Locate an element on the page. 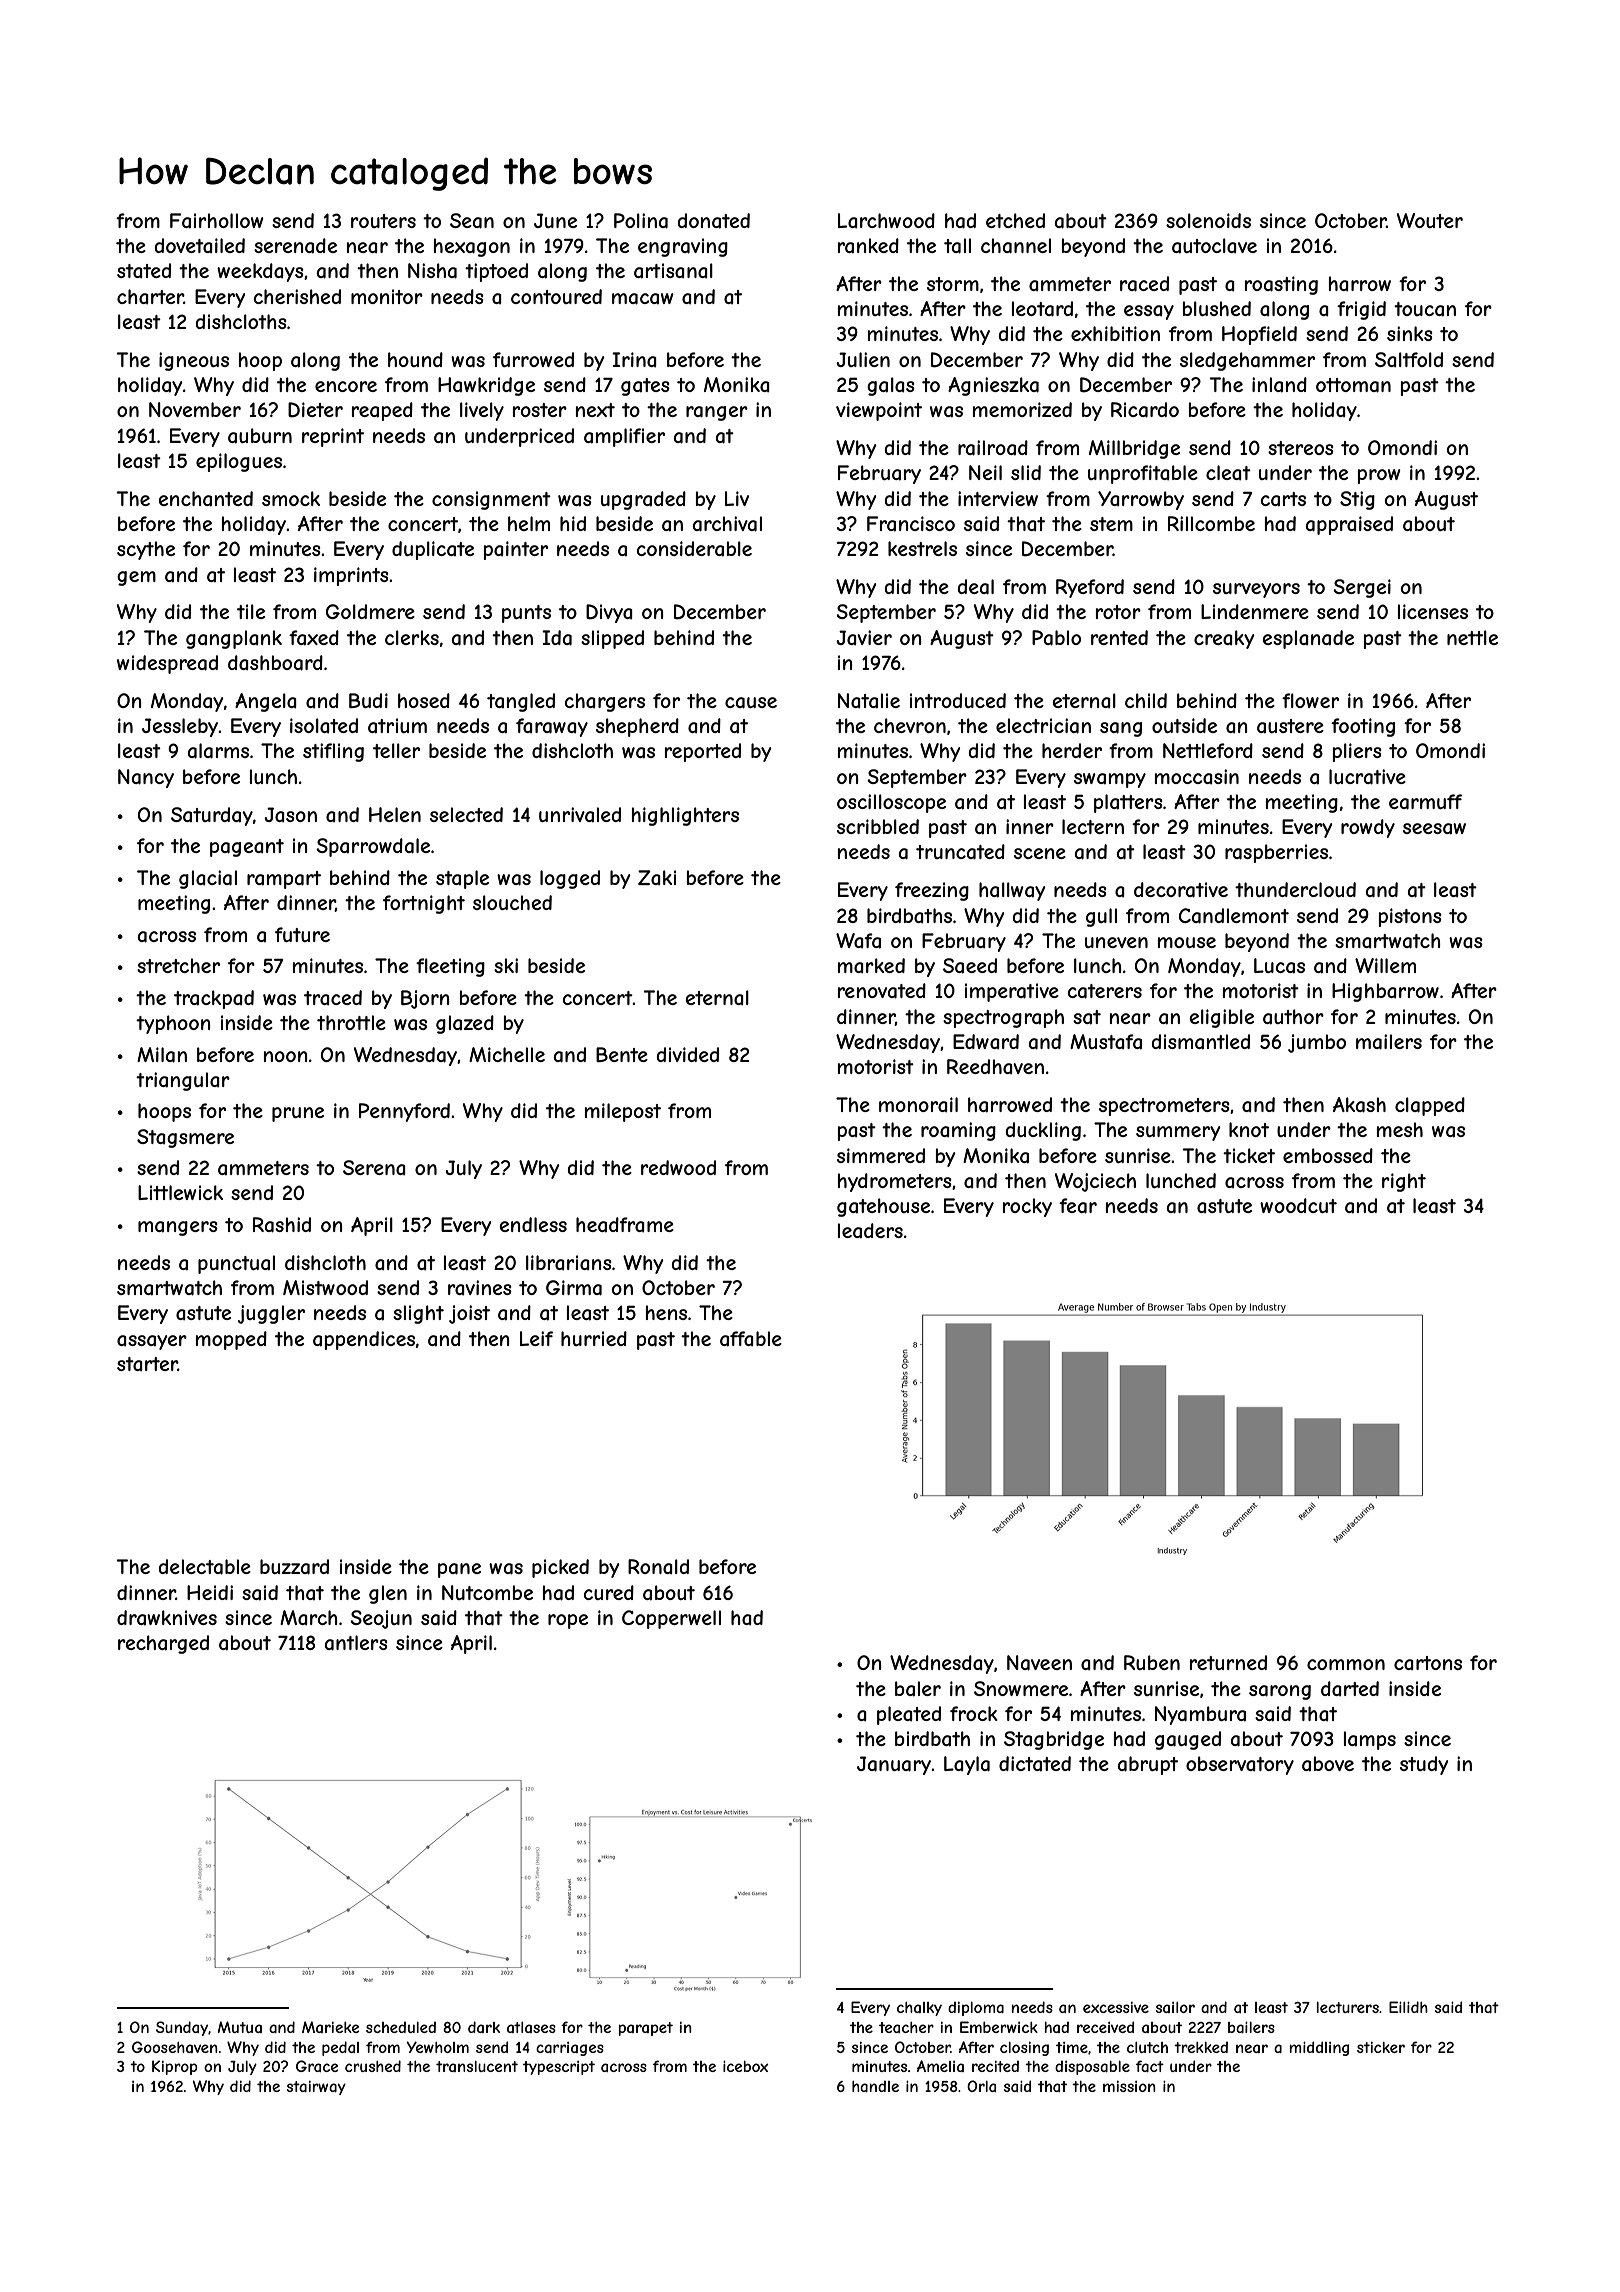 This image has height=2292, width=1620. deal is located at coordinates (976, 587).
